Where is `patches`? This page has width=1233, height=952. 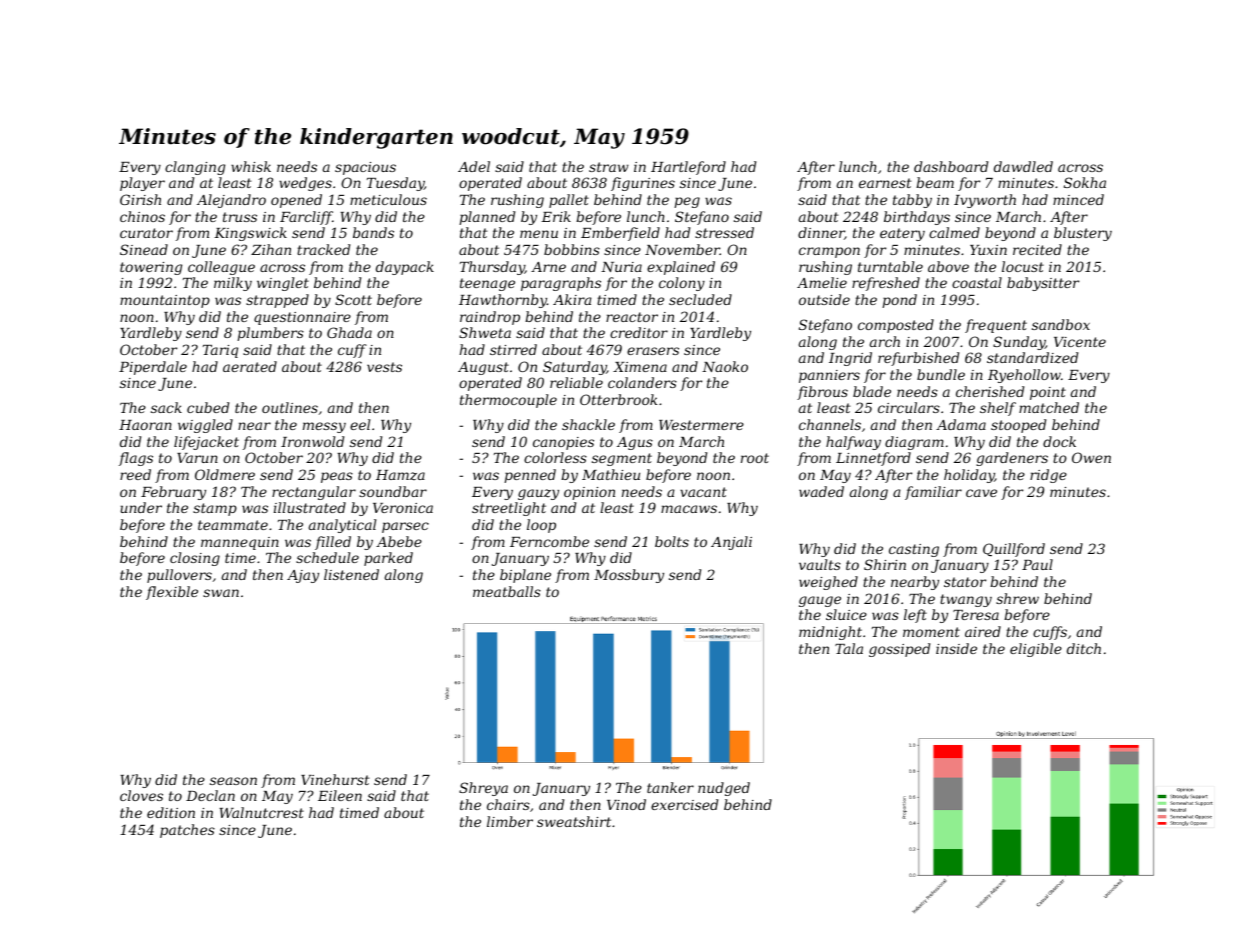
patches is located at coordinates (187, 831).
